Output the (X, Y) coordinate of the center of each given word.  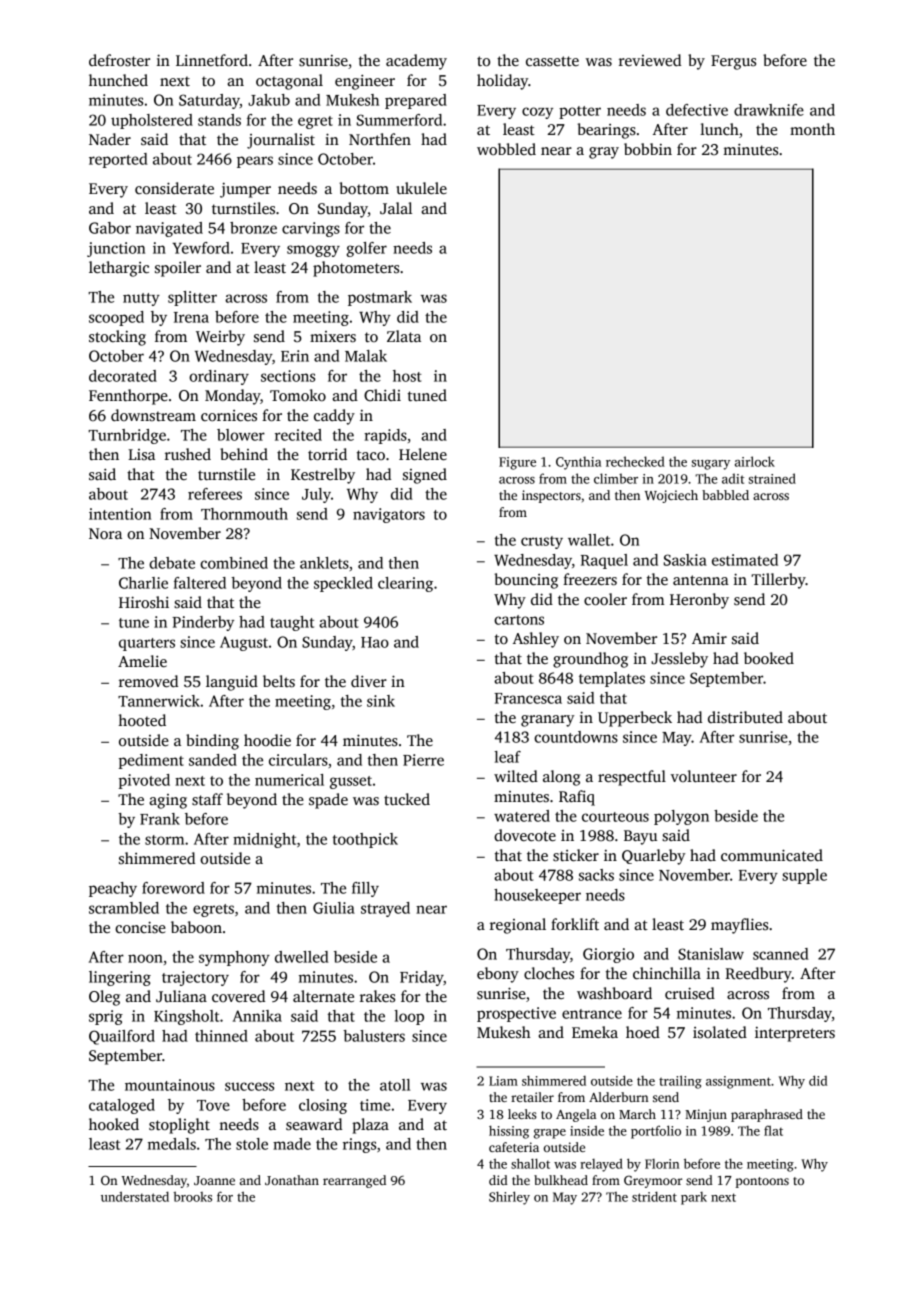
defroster (119, 60)
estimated (745, 560)
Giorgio (608, 955)
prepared (416, 101)
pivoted (144, 781)
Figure (517, 463)
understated (135, 1196)
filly (365, 889)
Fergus (733, 62)
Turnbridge (127, 436)
